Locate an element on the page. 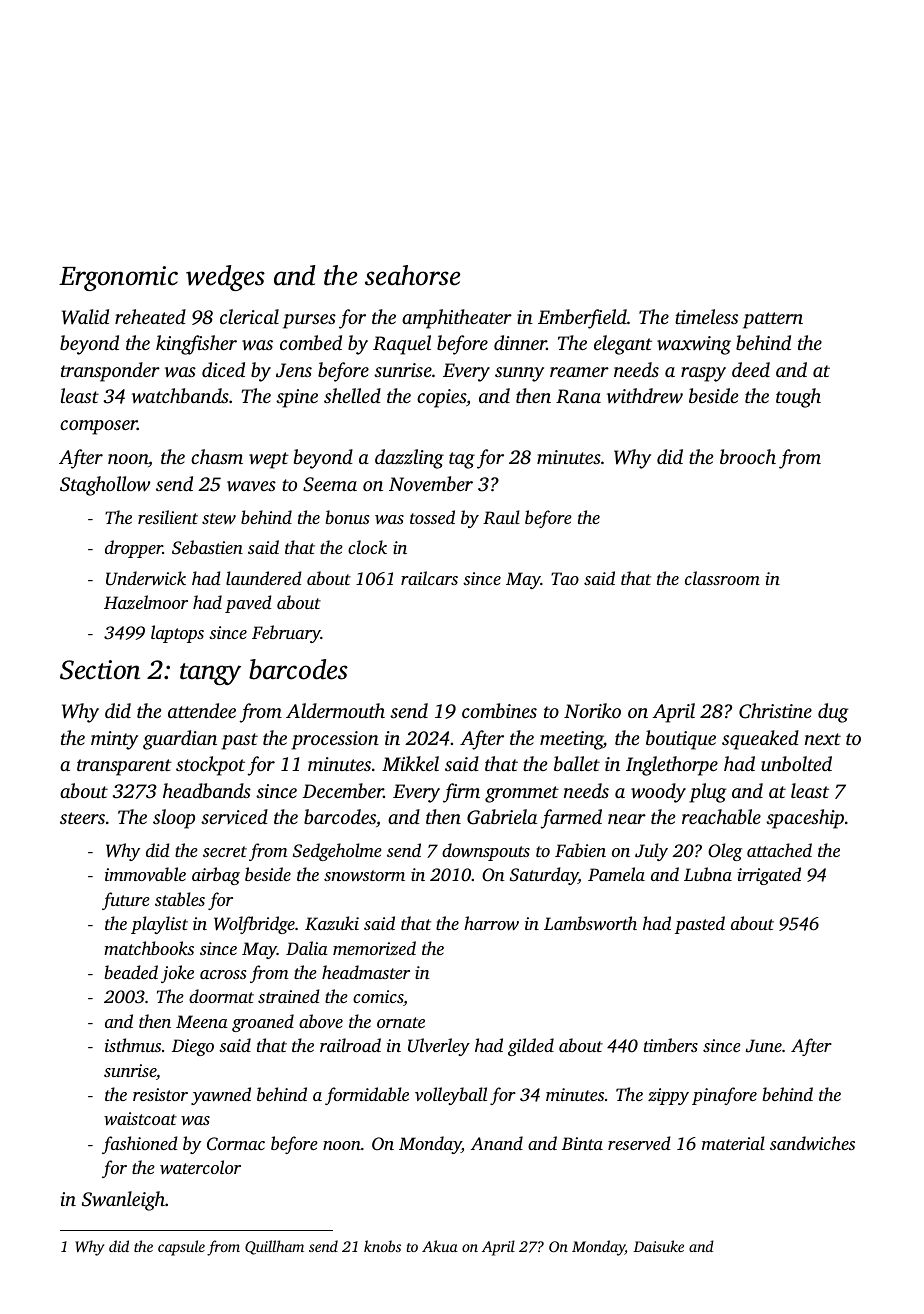  headbands is located at coordinates (207, 790).
